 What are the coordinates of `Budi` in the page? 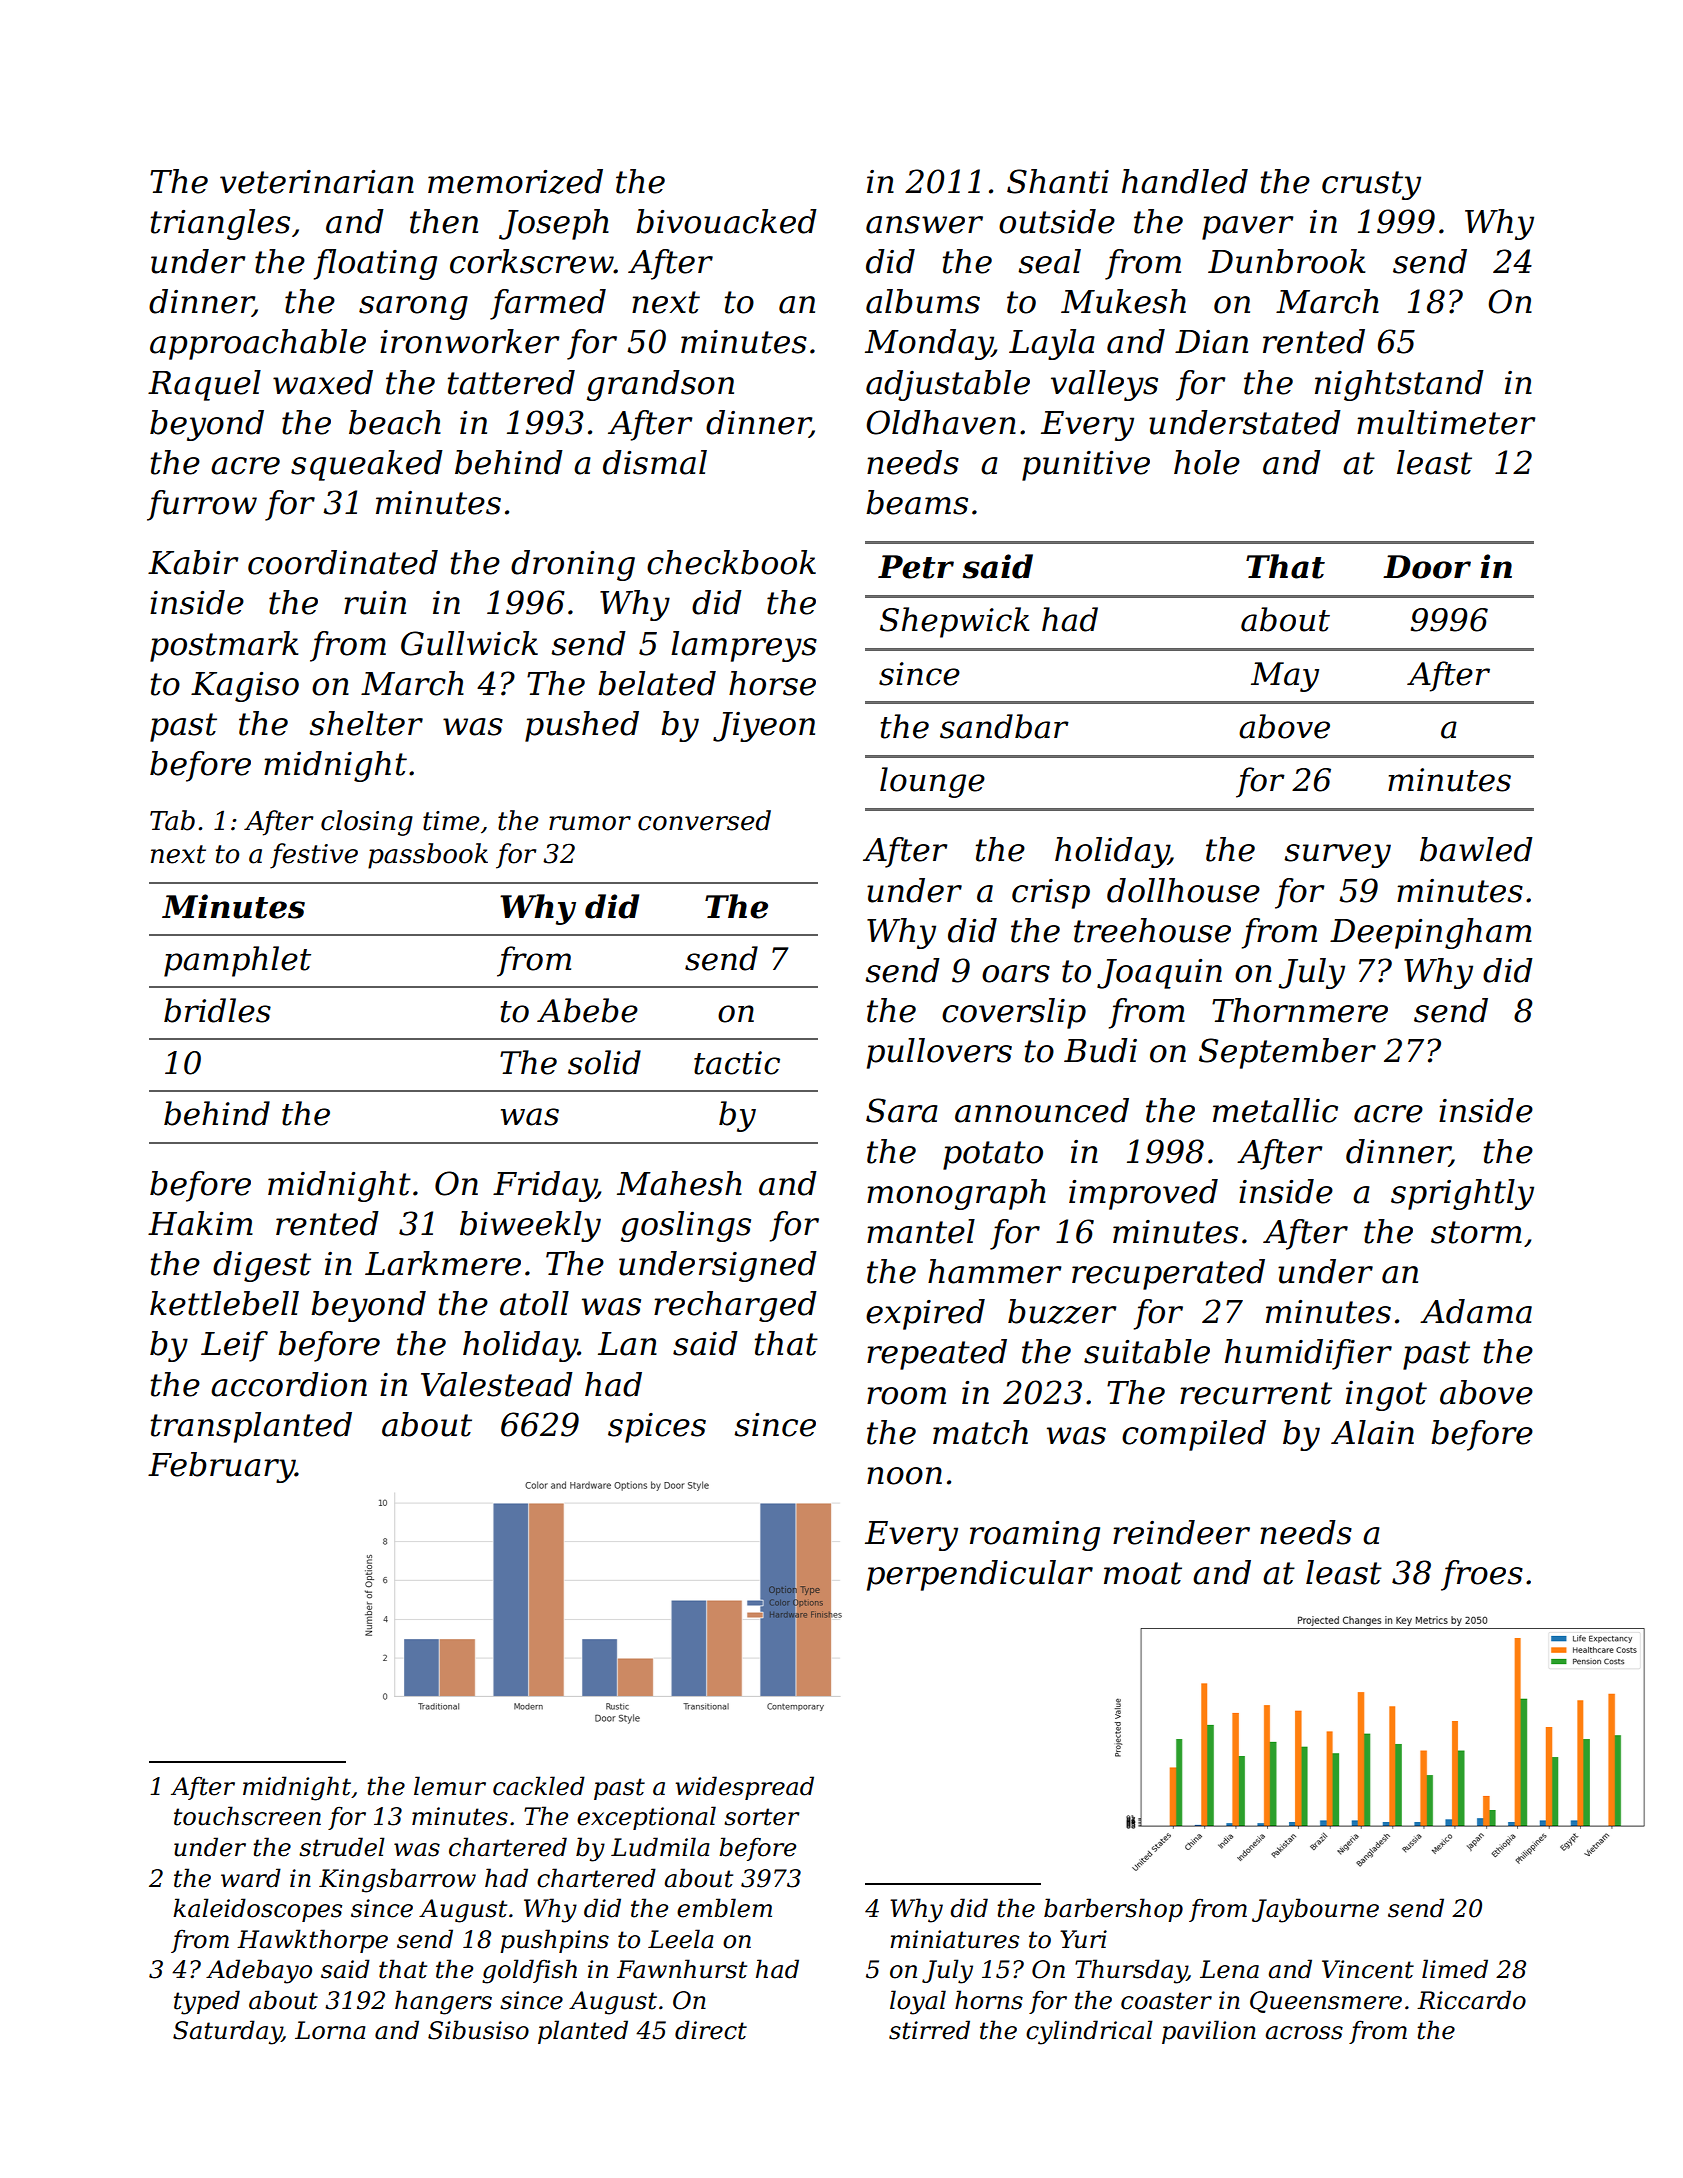 It's located at (1100, 1050).
